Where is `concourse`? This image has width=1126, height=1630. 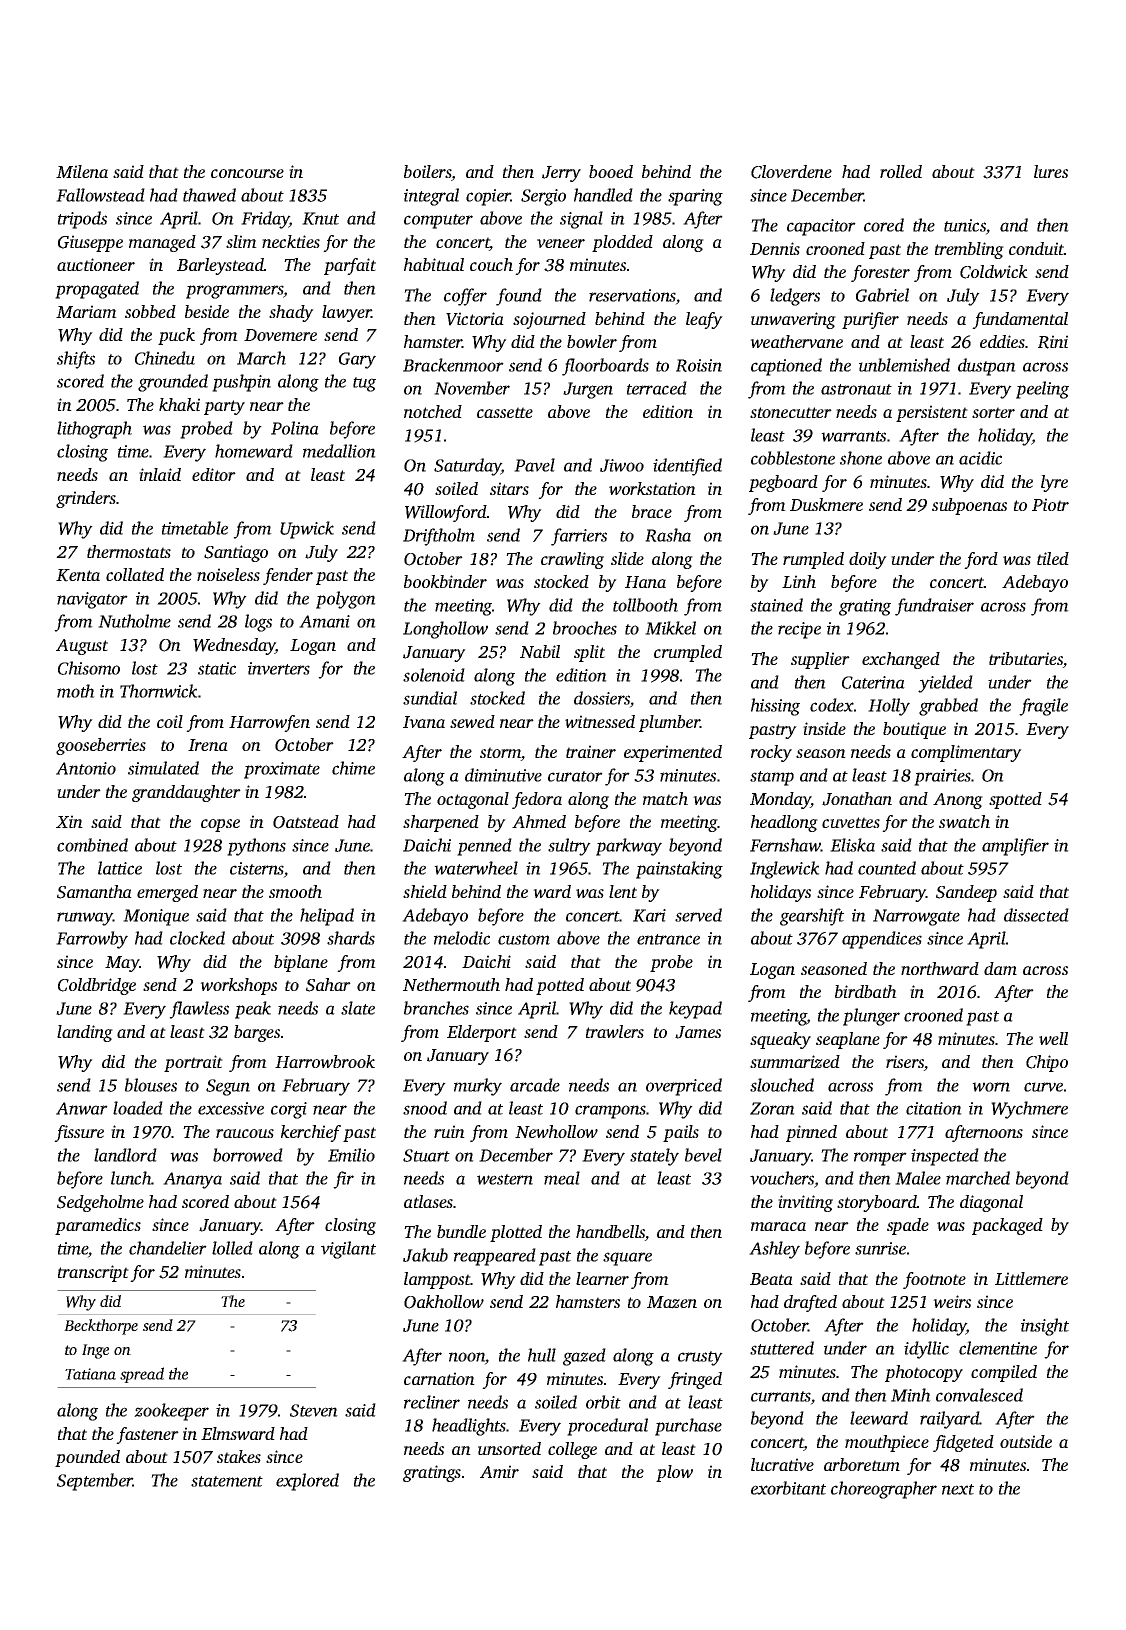
concourse is located at coordinates (247, 173).
